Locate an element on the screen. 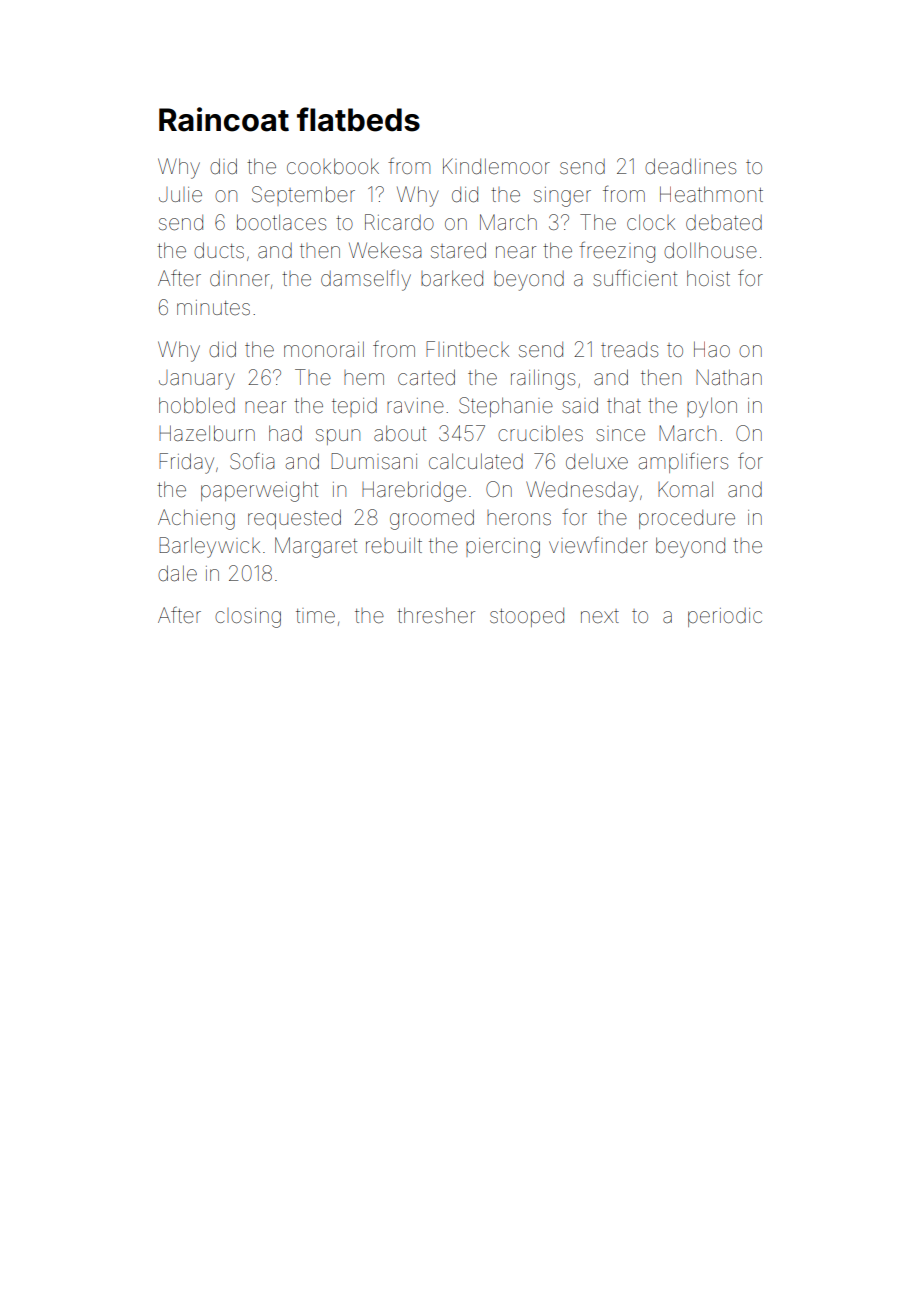 This screenshot has width=921, height=1308. deadlines is located at coordinates (690, 166).
